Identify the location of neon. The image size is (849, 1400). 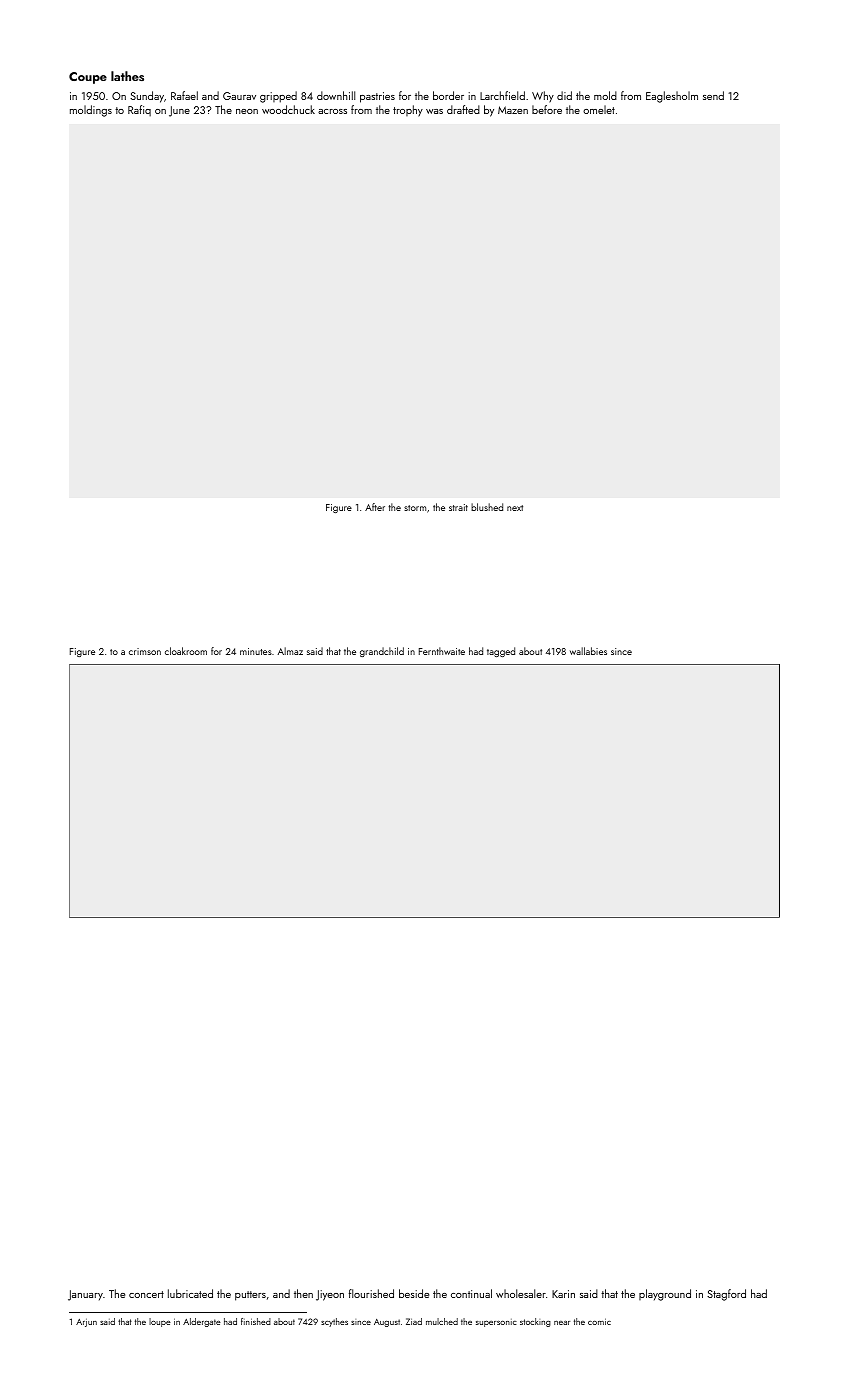
(247, 111).
